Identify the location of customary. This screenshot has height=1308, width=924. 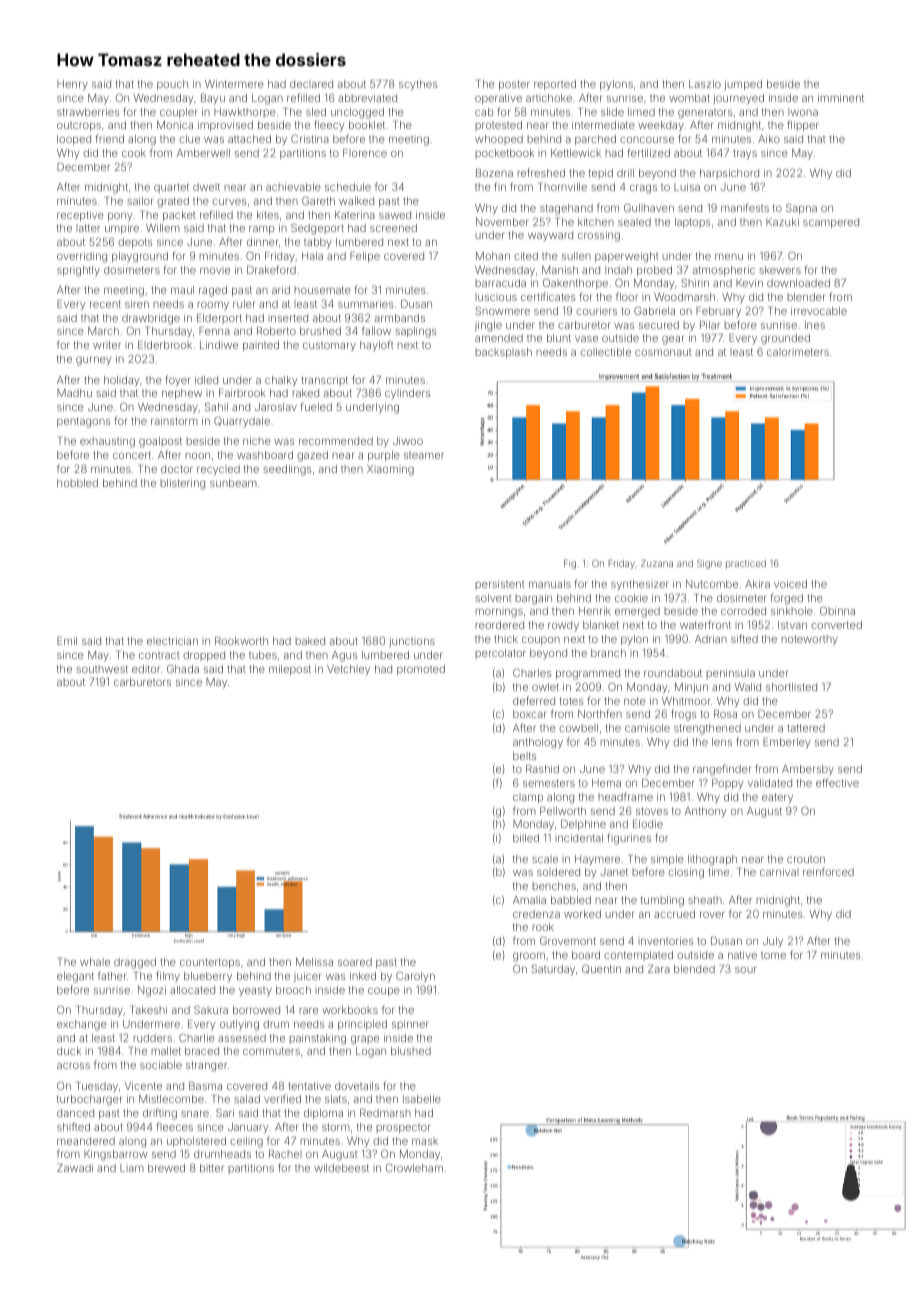
(329, 347).
